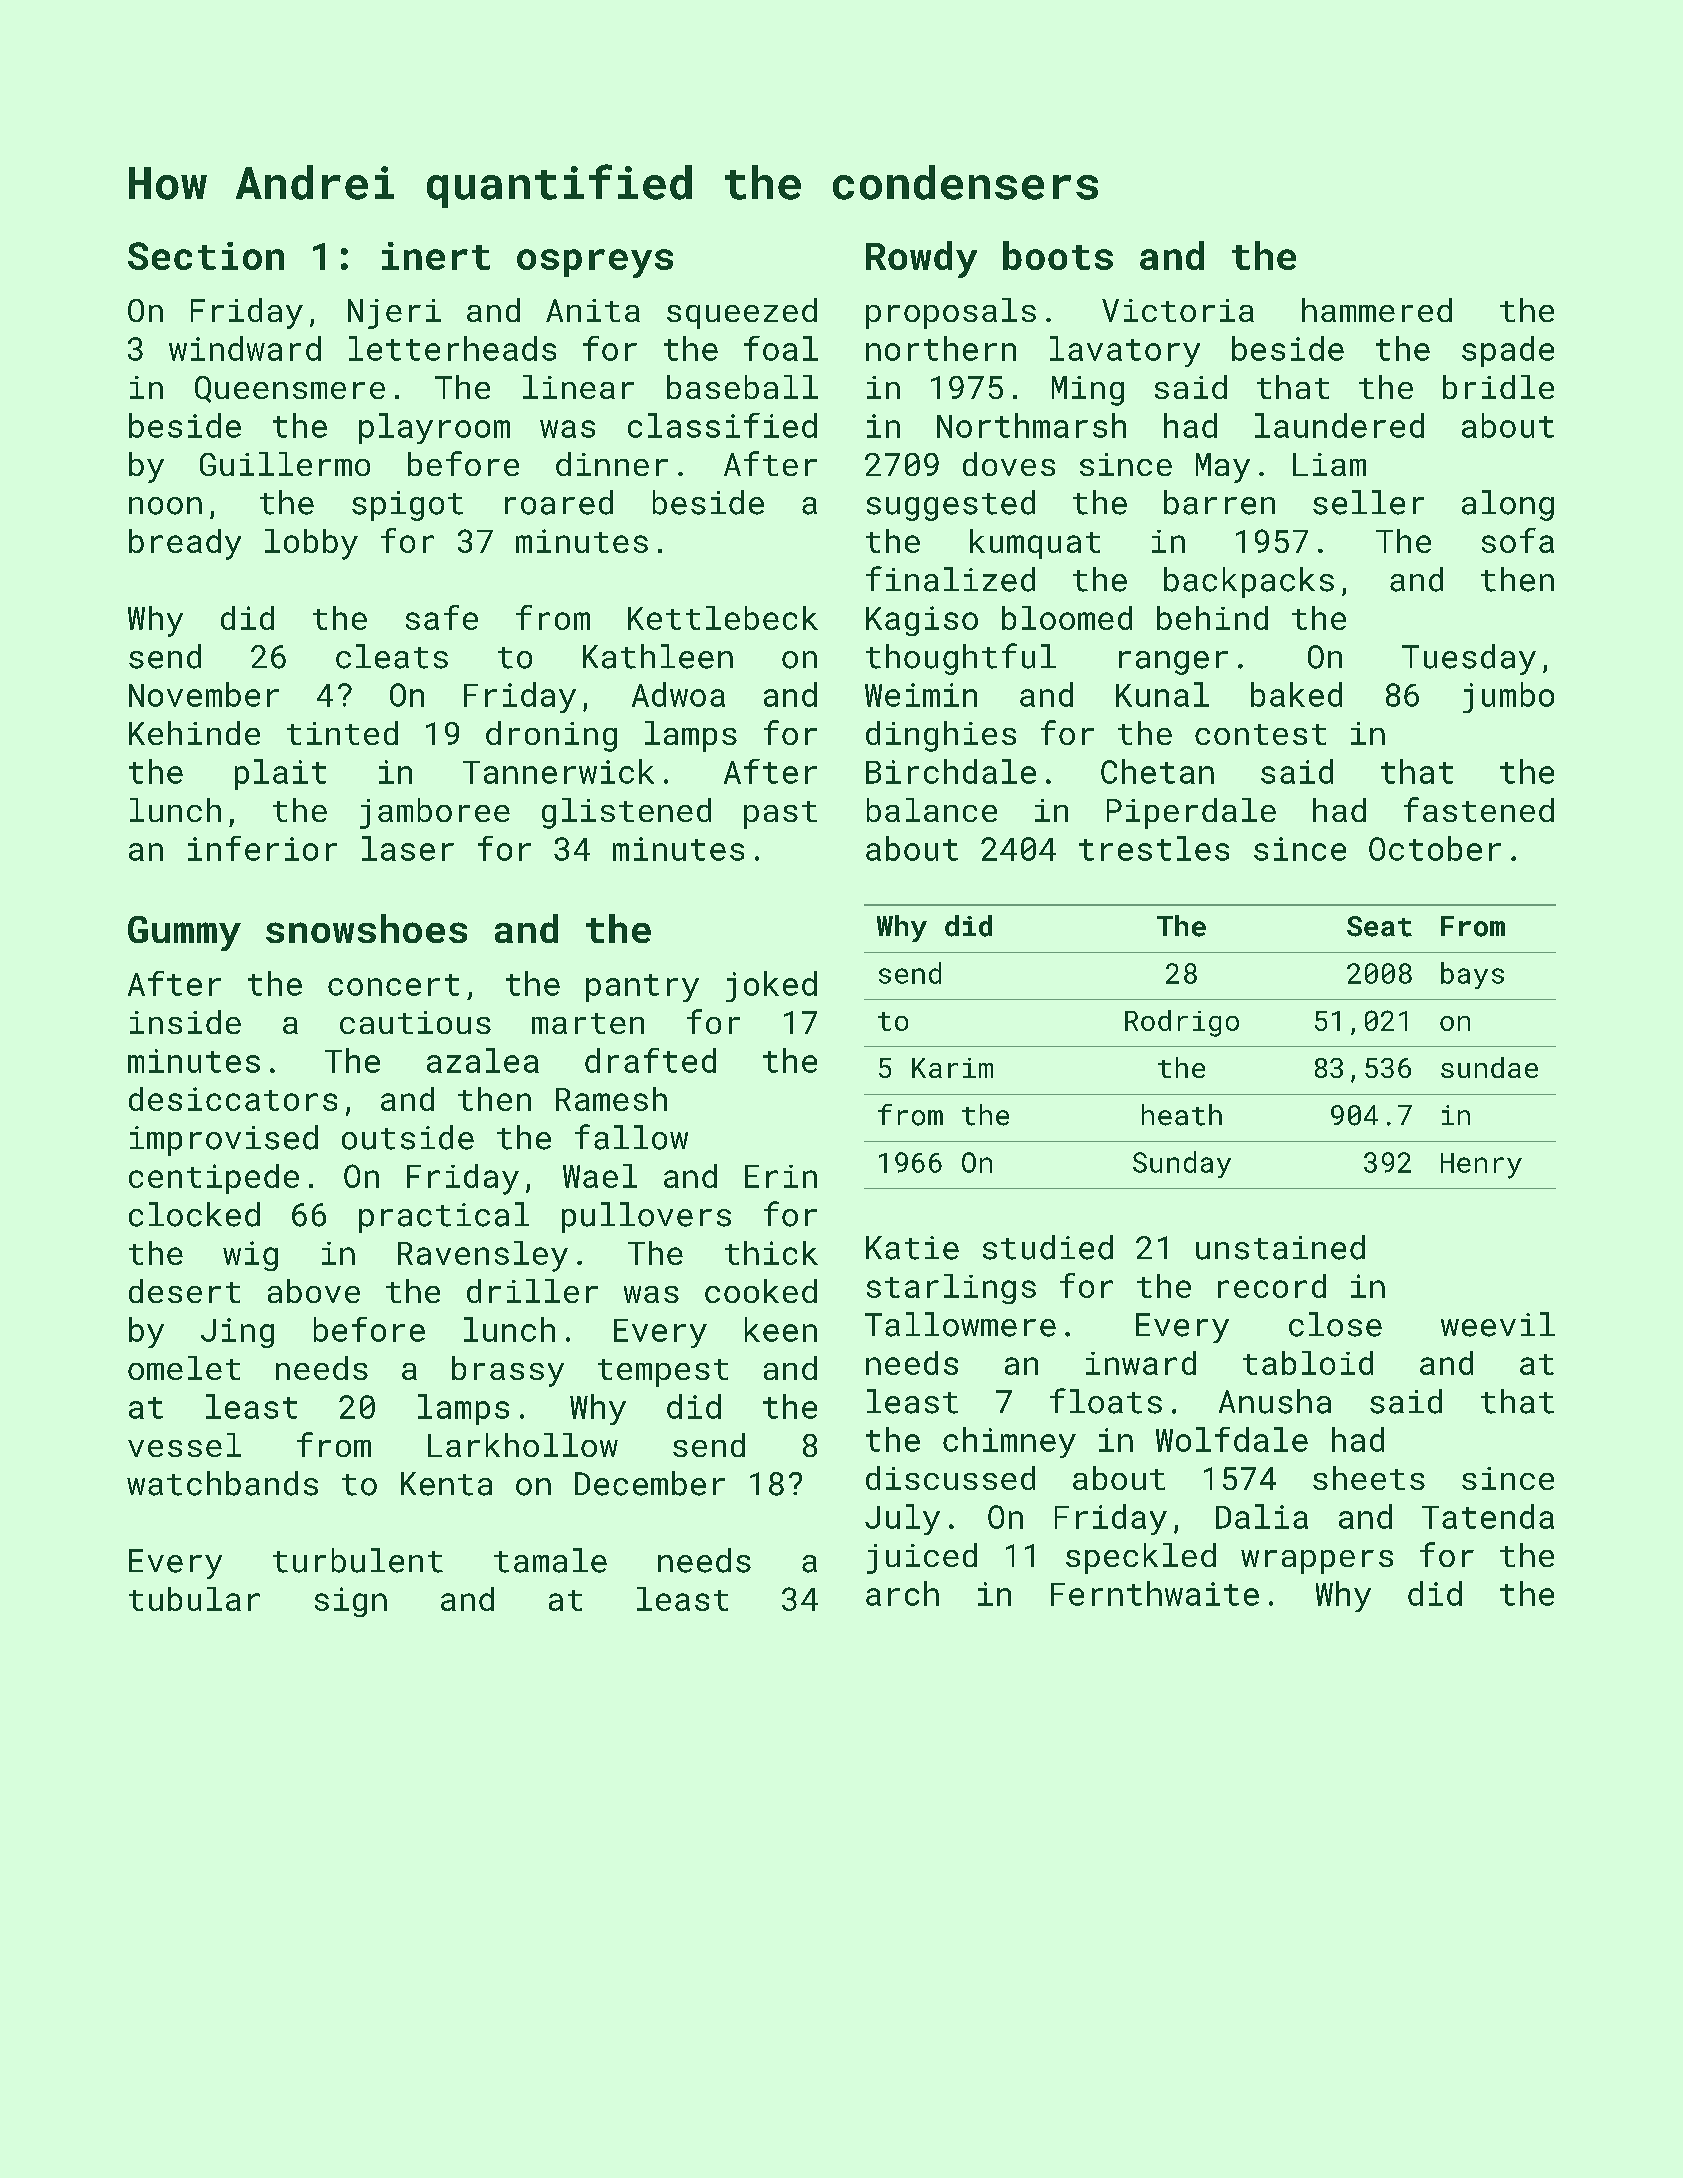 The width and height of the image is (1683, 2178). I want to click on Section, so click(206, 256).
